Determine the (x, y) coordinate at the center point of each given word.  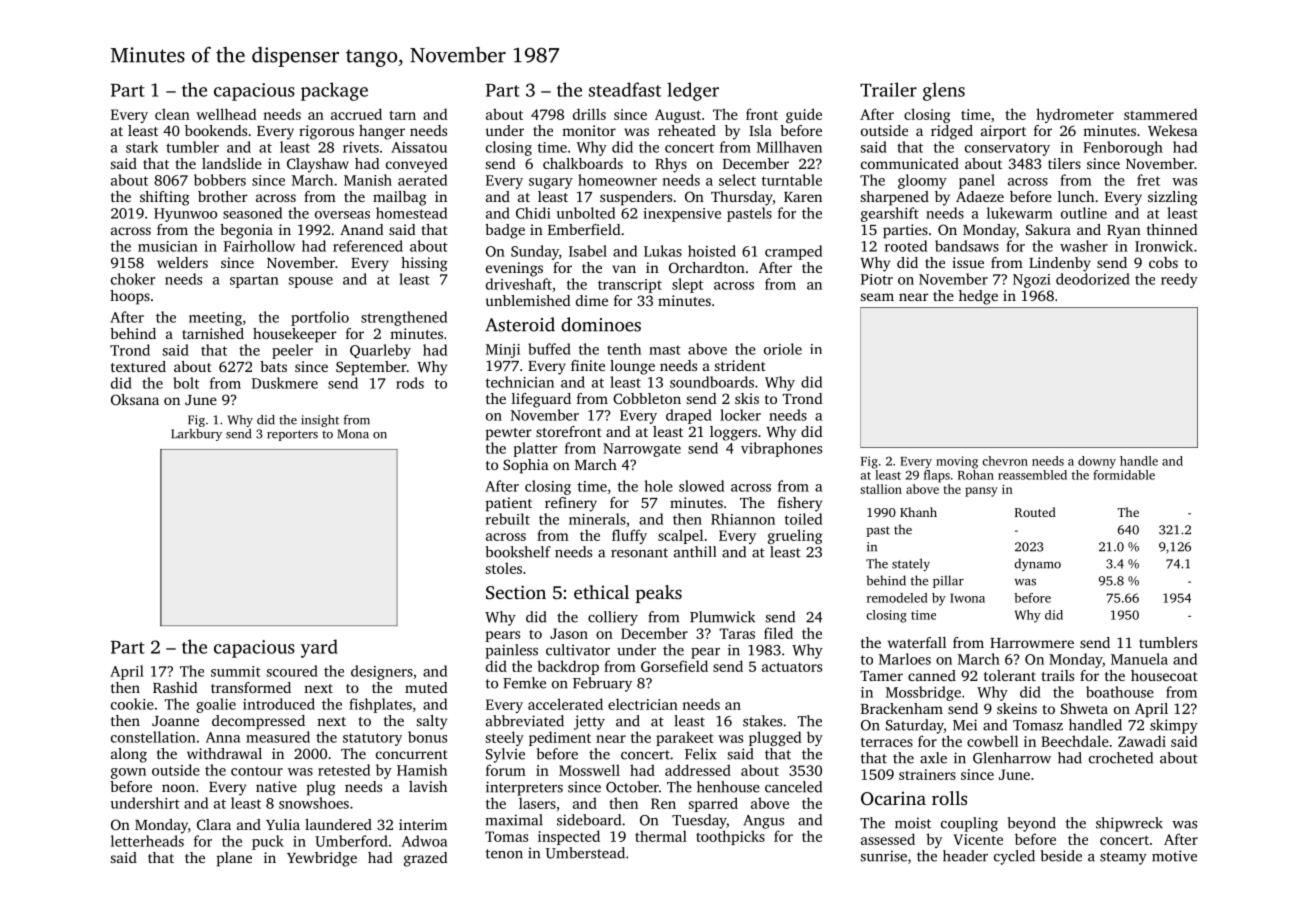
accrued (356, 114)
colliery (613, 618)
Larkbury (196, 435)
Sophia (526, 466)
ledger (693, 91)
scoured (292, 671)
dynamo (1037, 564)
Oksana (135, 399)
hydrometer (1075, 115)
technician (520, 382)
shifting (165, 198)
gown (128, 773)
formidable (1124, 475)
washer (1084, 246)
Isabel (588, 251)
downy (1097, 462)
